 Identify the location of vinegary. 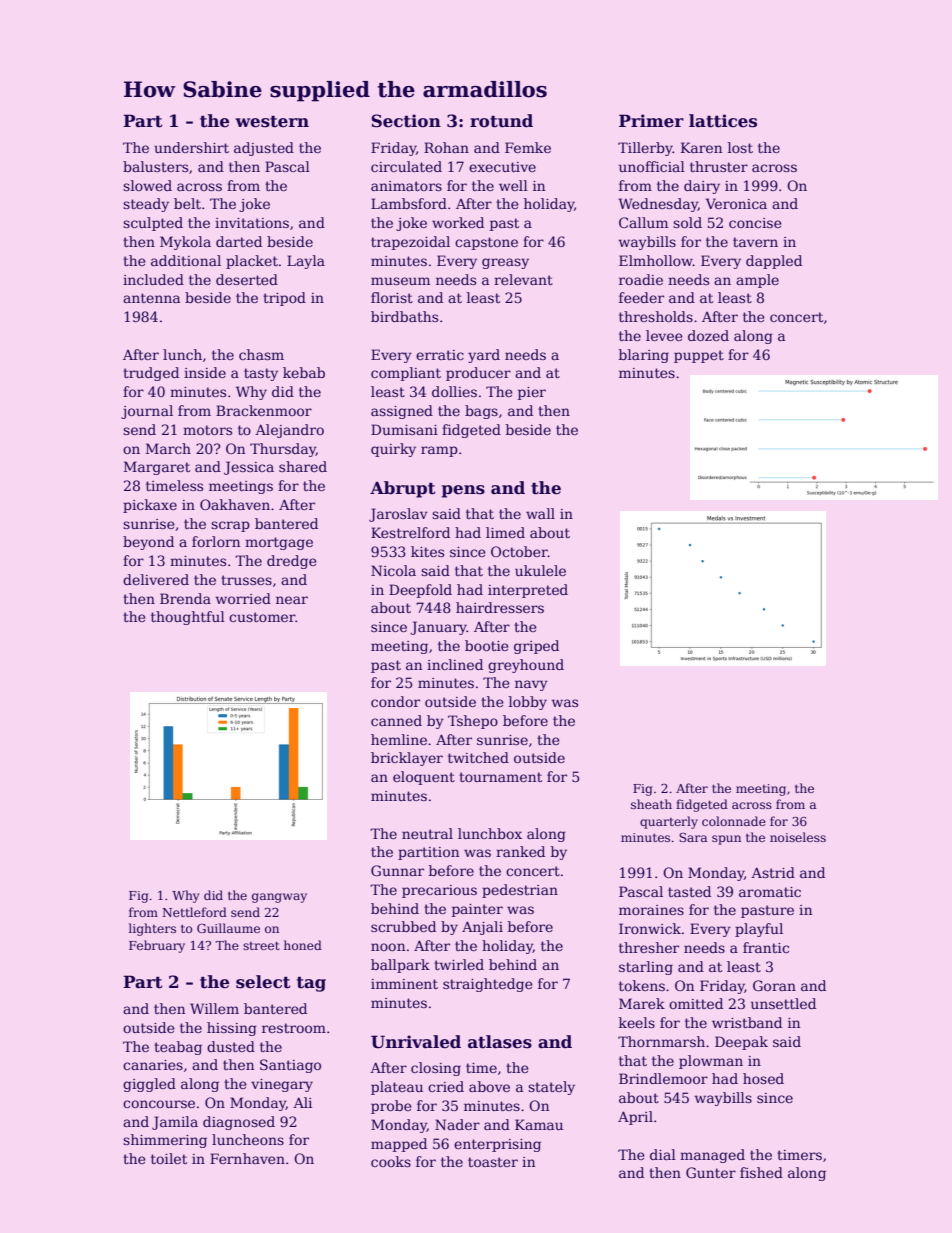
(282, 1085).
